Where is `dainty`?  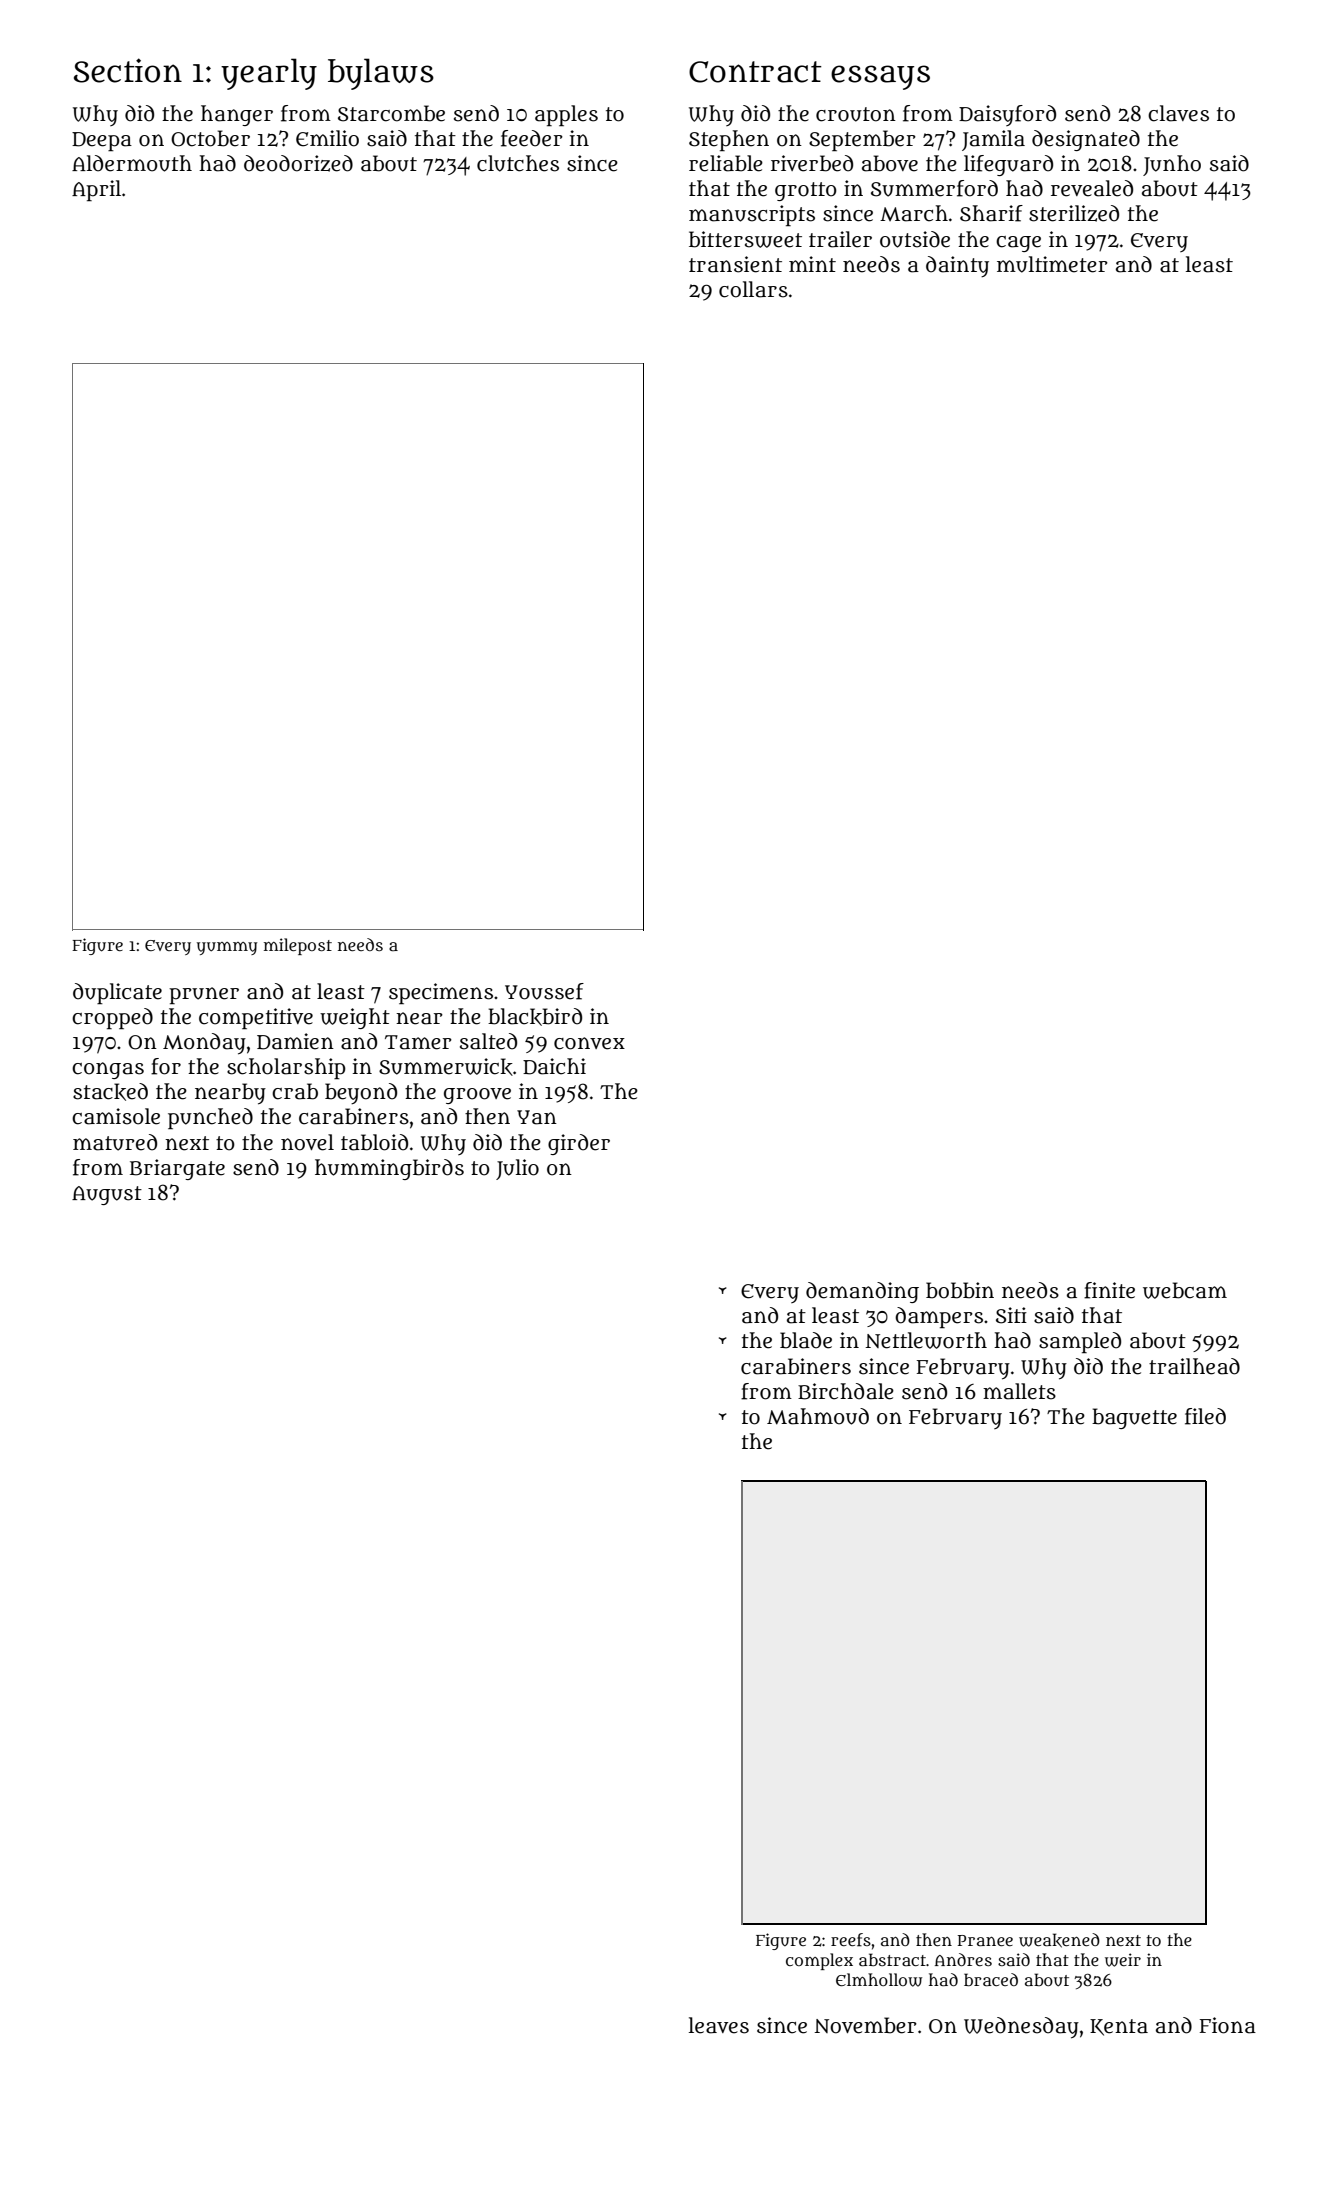 dainty is located at coordinates (957, 266).
